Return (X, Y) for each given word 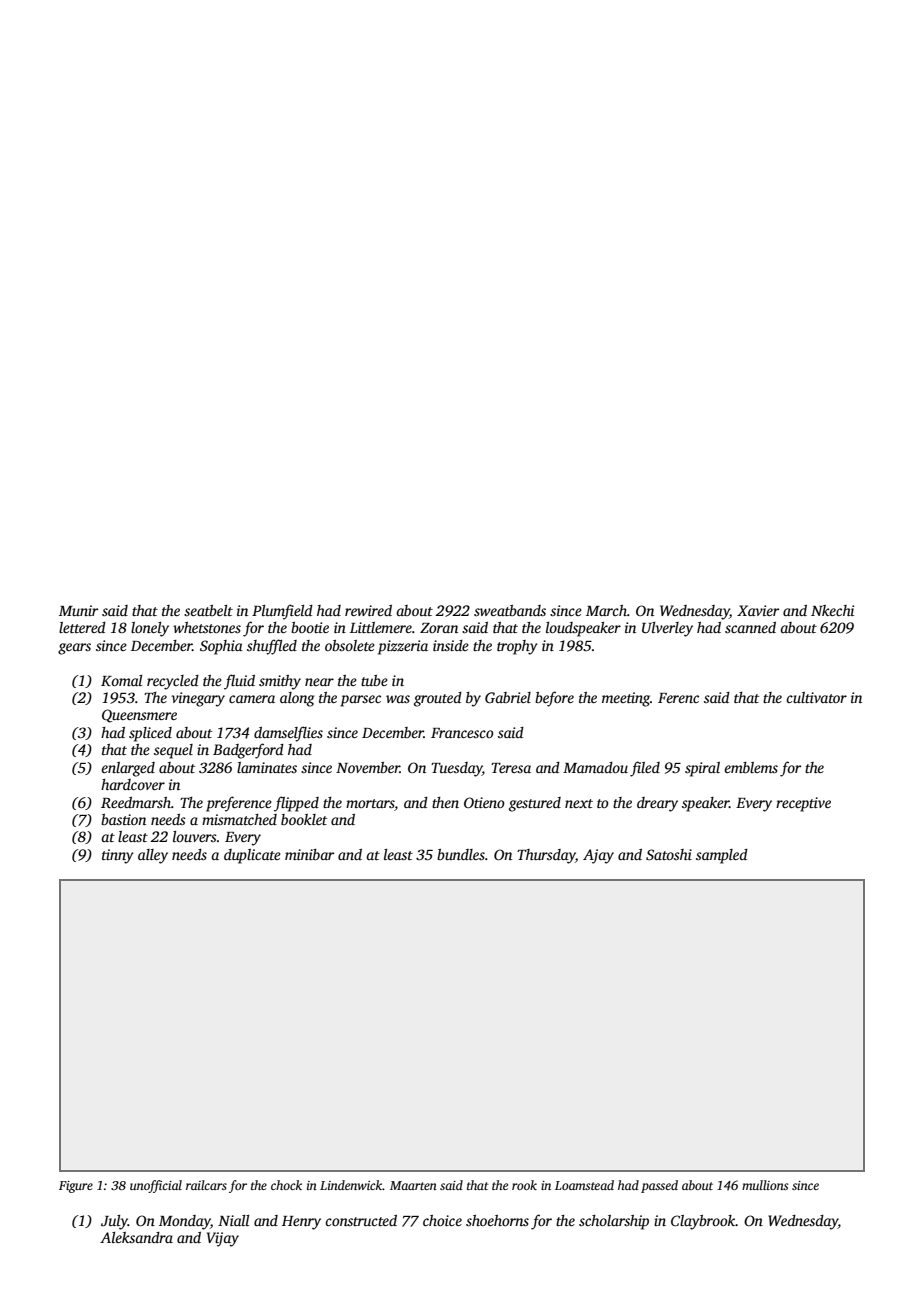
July (114, 1222)
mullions (765, 1185)
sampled (722, 856)
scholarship (614, 1222)
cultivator (816, 697)
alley (153, 856)
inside (451, 645)
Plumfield (282, 612)
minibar (309, 854)
